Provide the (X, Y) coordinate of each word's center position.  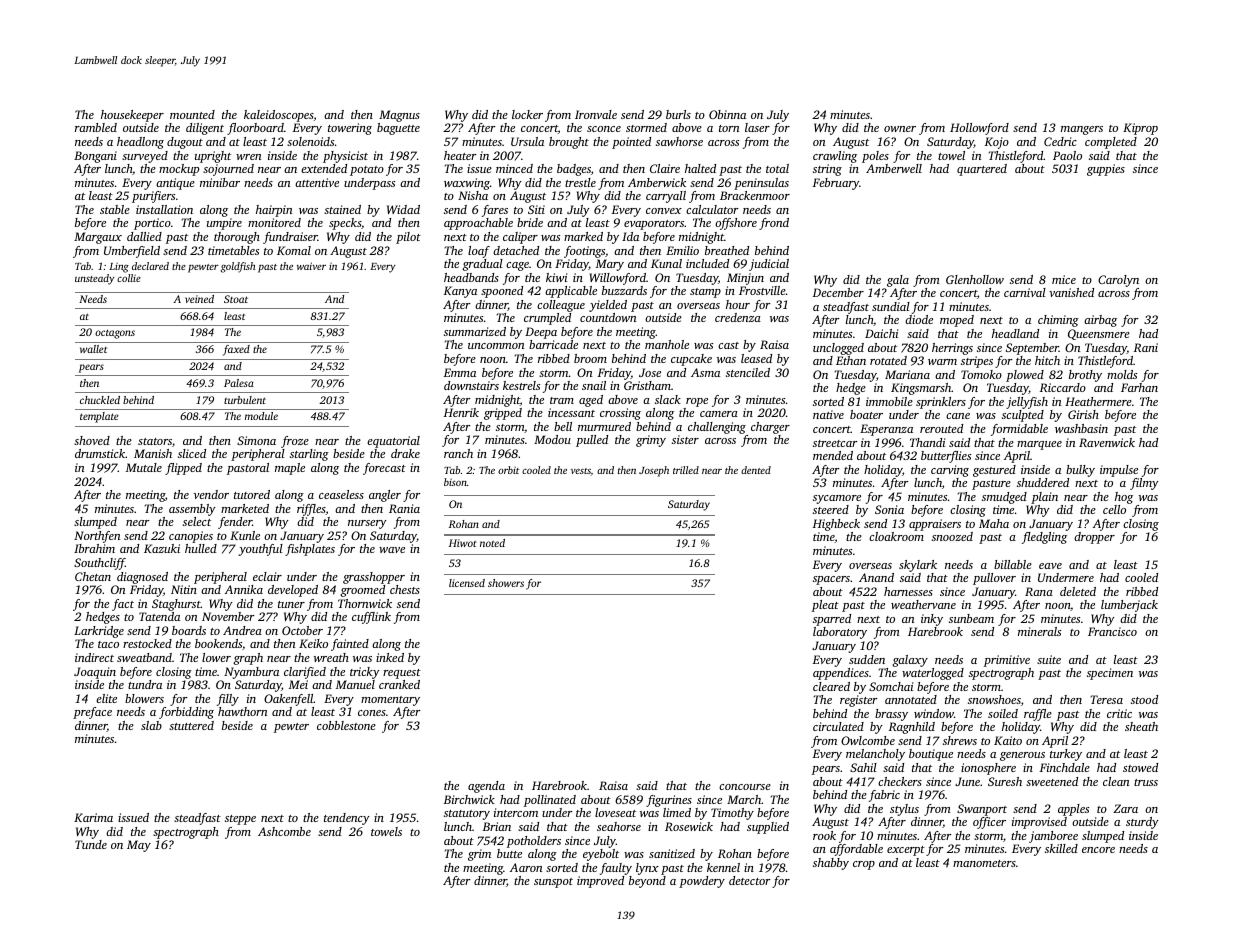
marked (583, 236)
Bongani (95, 157)
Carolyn (1118, 281)
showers (506, 583)
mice (1064, 279)
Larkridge (99, 632)
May (139, 846)
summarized (475, 331)
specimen (1110, 674)
